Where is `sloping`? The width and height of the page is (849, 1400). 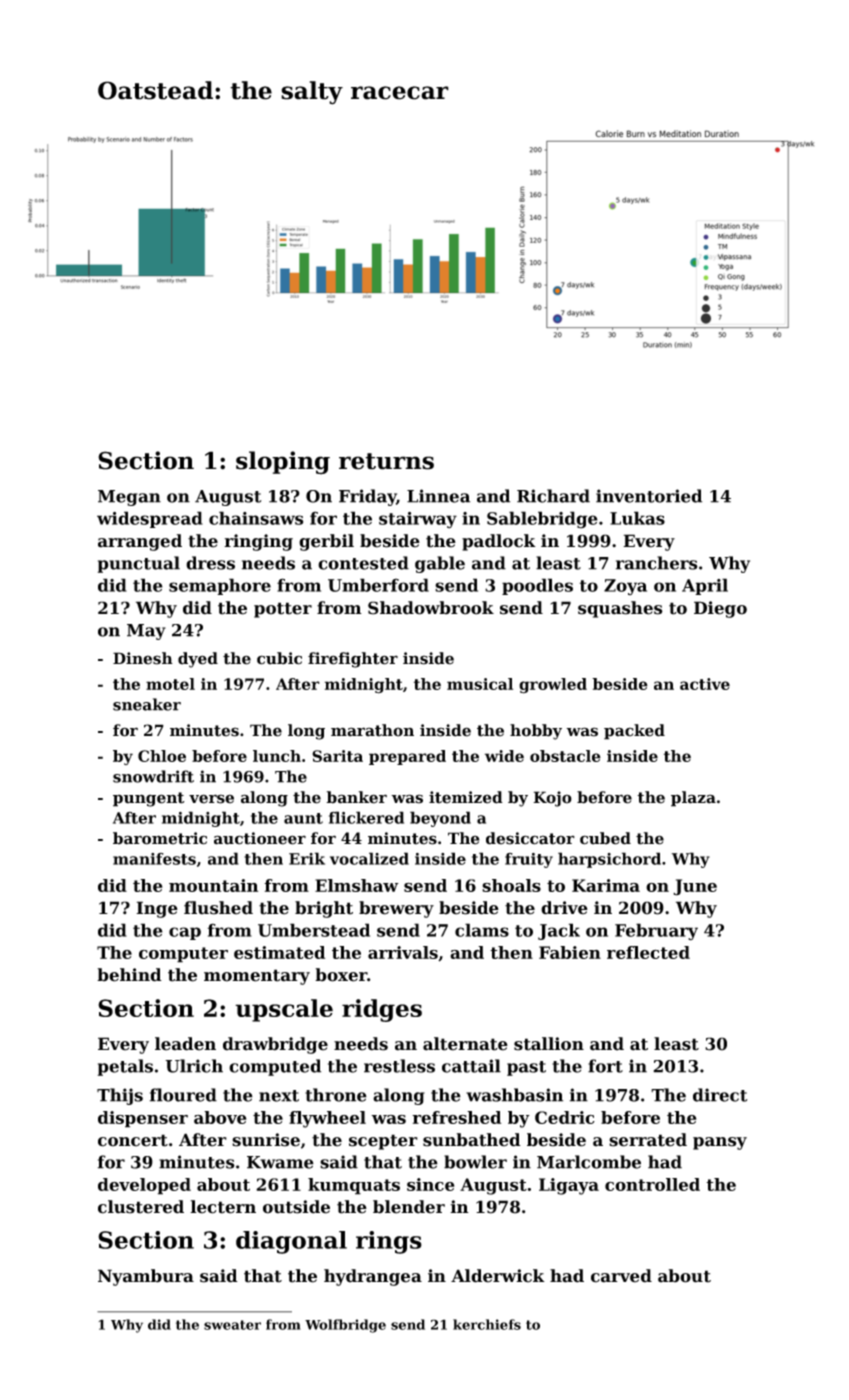 sloping is located at coordinates (283, 463).
